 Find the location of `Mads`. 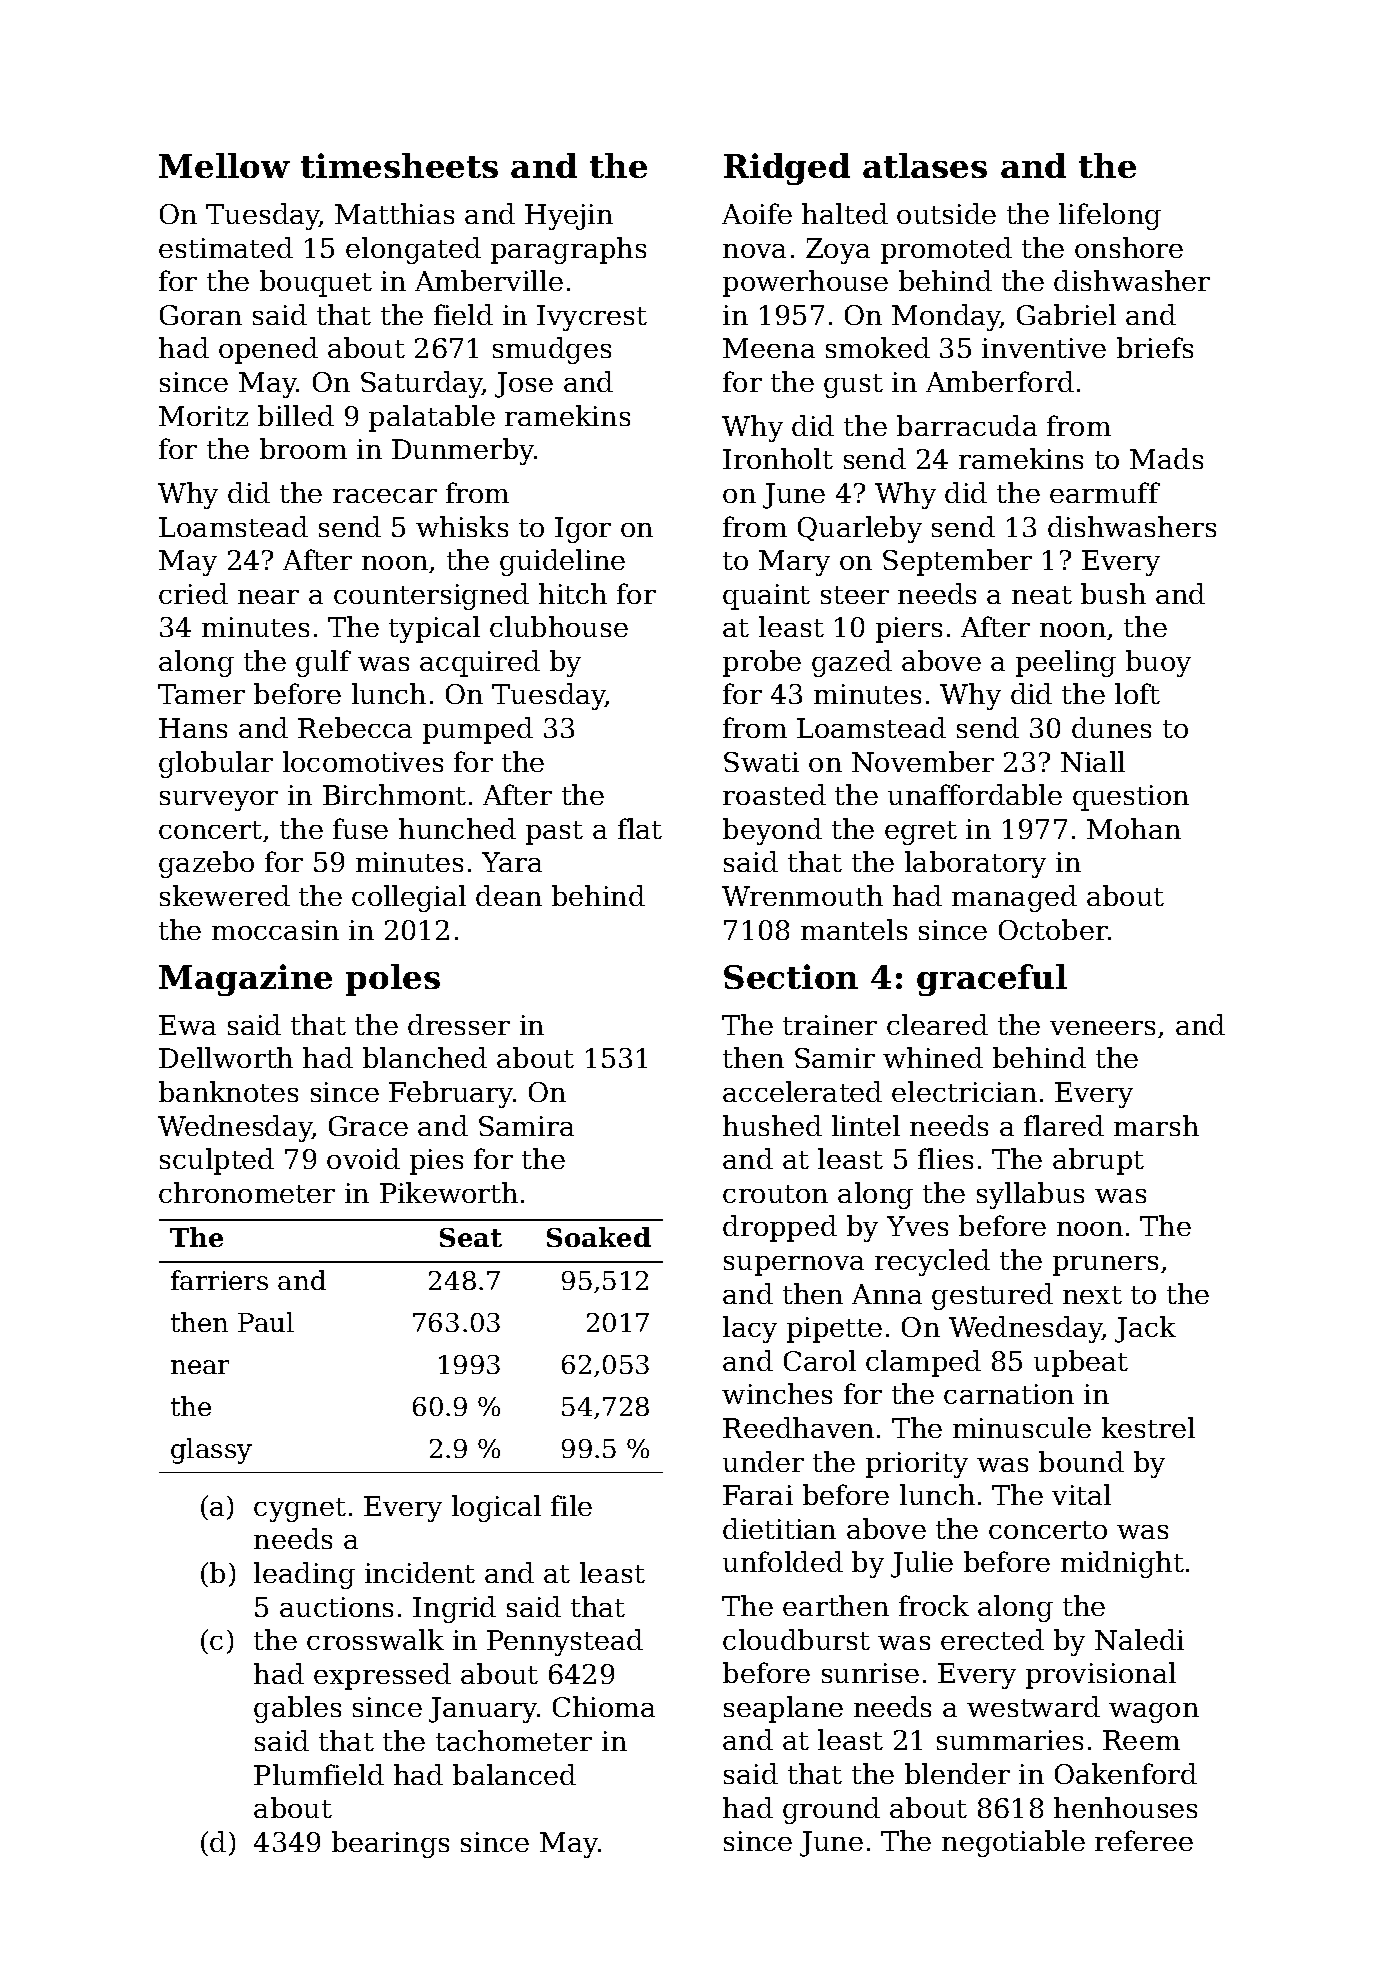

Mads is located at coordinates (1166, 458).
